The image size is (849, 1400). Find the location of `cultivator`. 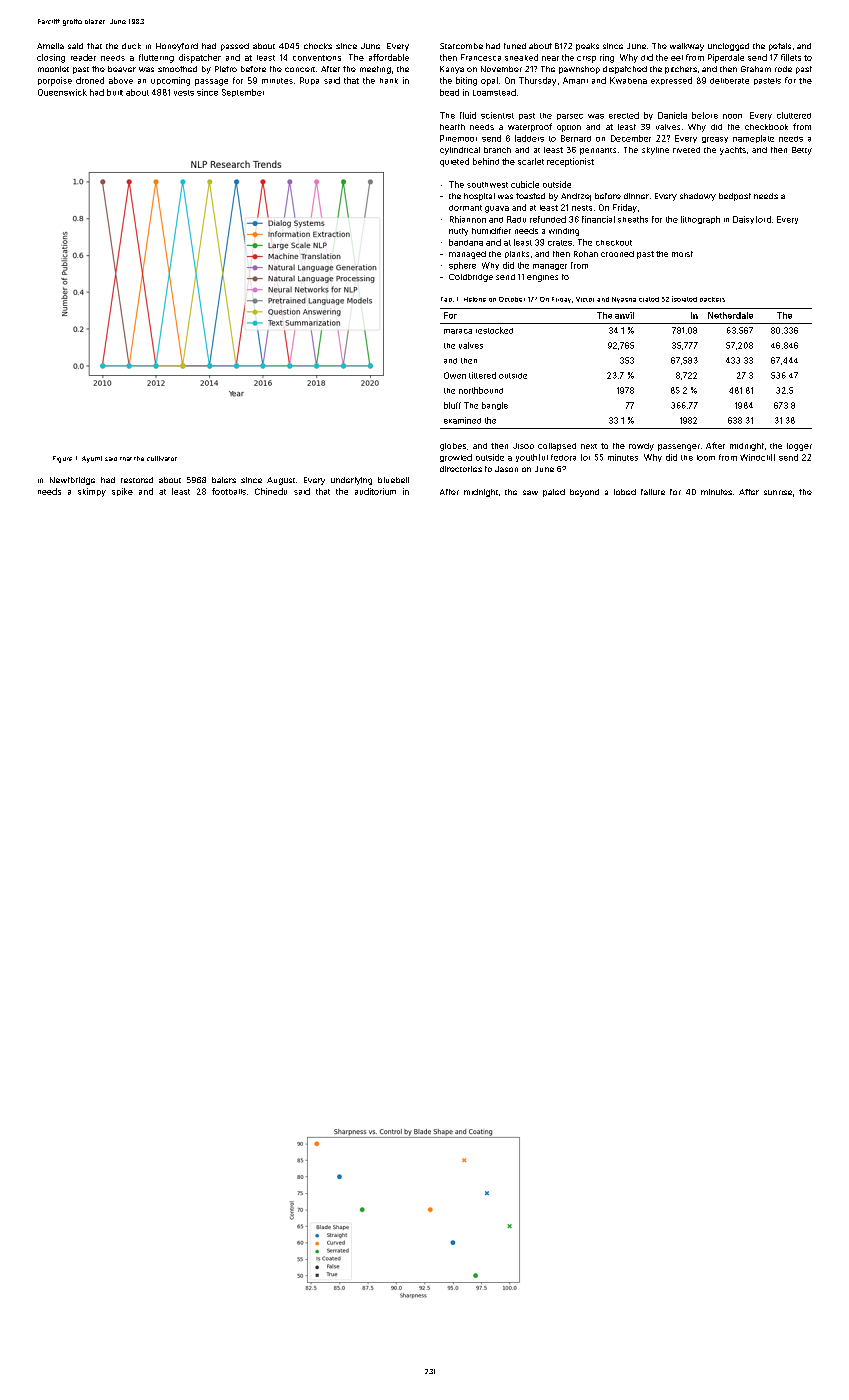

cultivator is located at coordinates (162, 458).
